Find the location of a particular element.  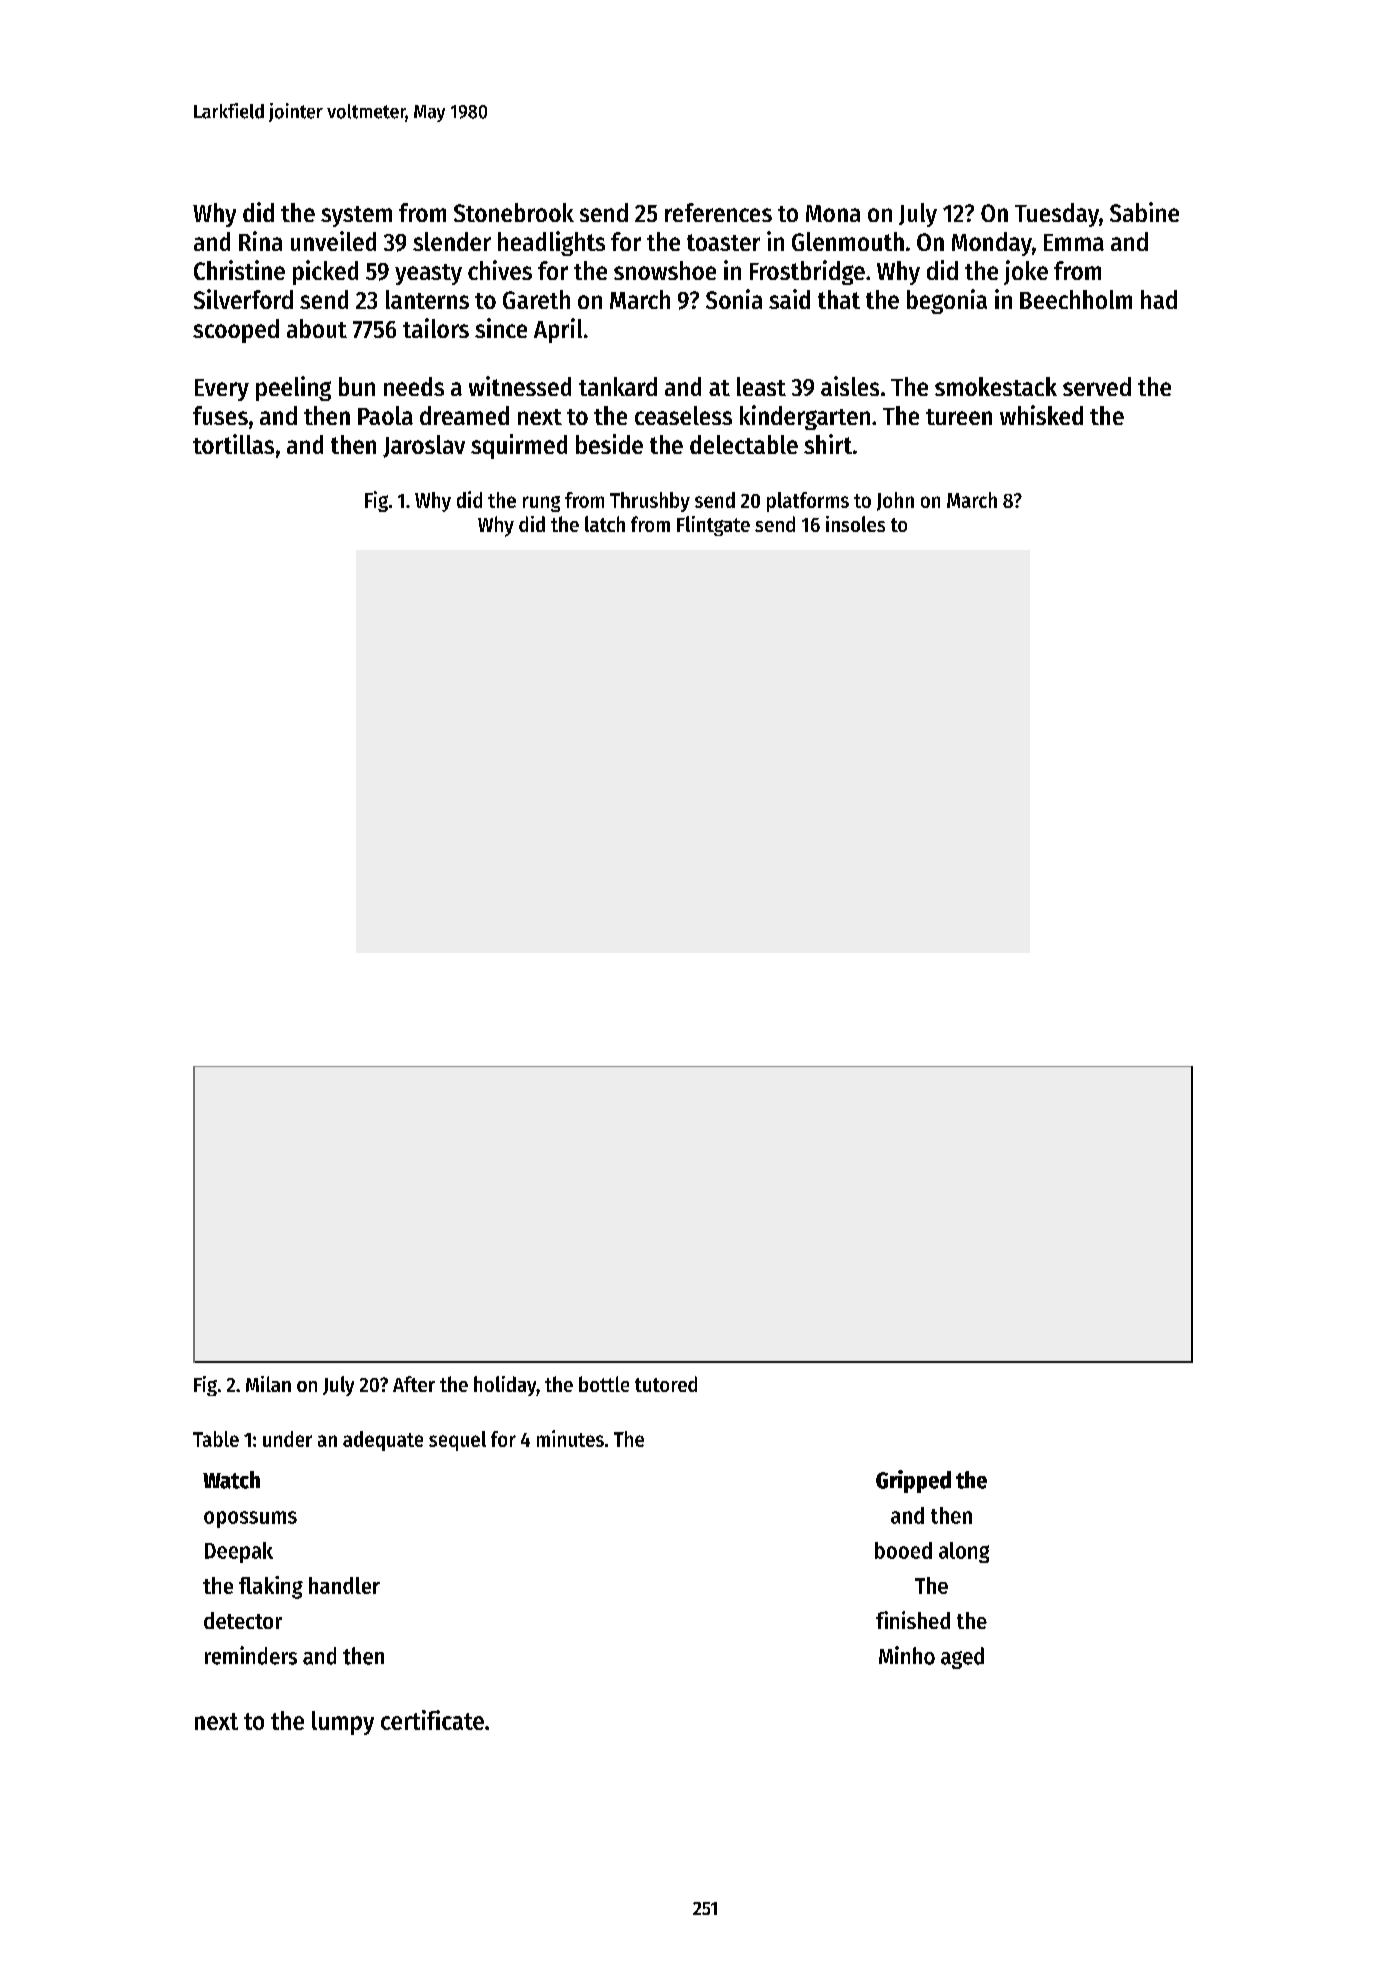

insoles is located at coordinates (855, 524).
